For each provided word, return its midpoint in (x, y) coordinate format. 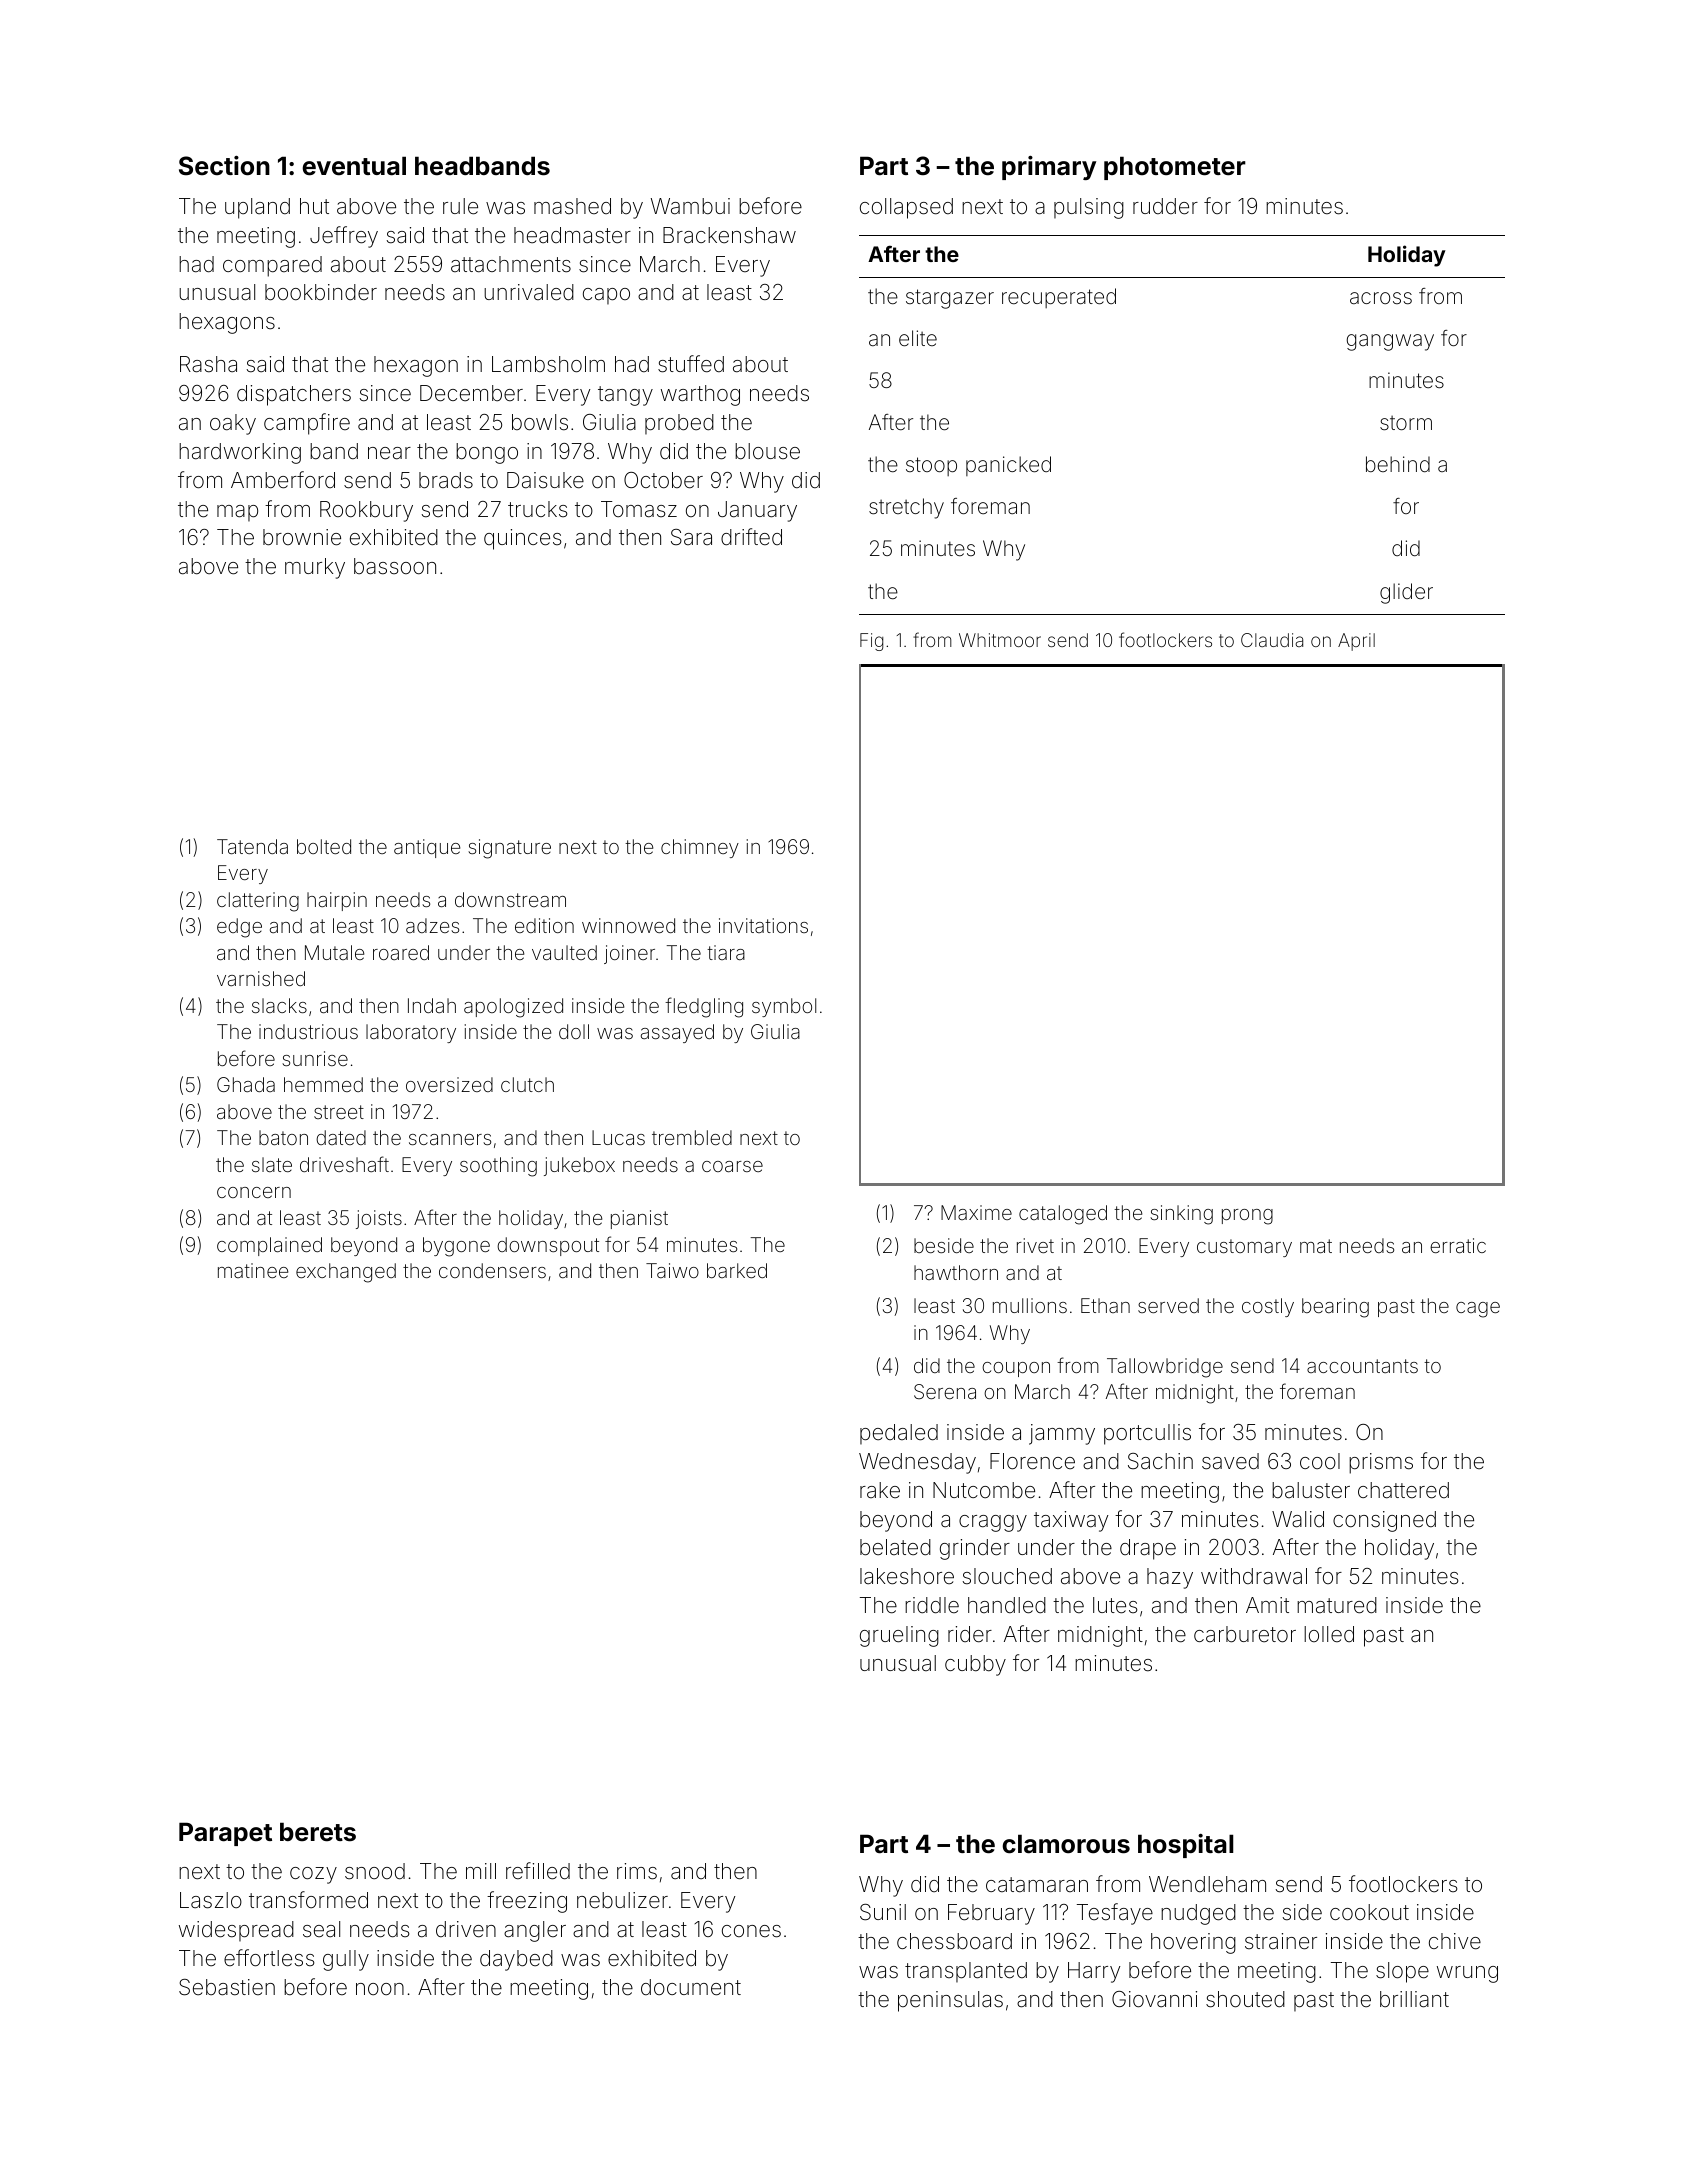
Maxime (976, 1212)
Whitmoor (1000, 640)
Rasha (208, 364)
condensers (492, 1270)
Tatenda (252, 846)
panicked (1008, 466)
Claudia (1272, 640)
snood (375, 1871)
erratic (1458, 1245)
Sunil (883, 1912)
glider (1406, 593)
